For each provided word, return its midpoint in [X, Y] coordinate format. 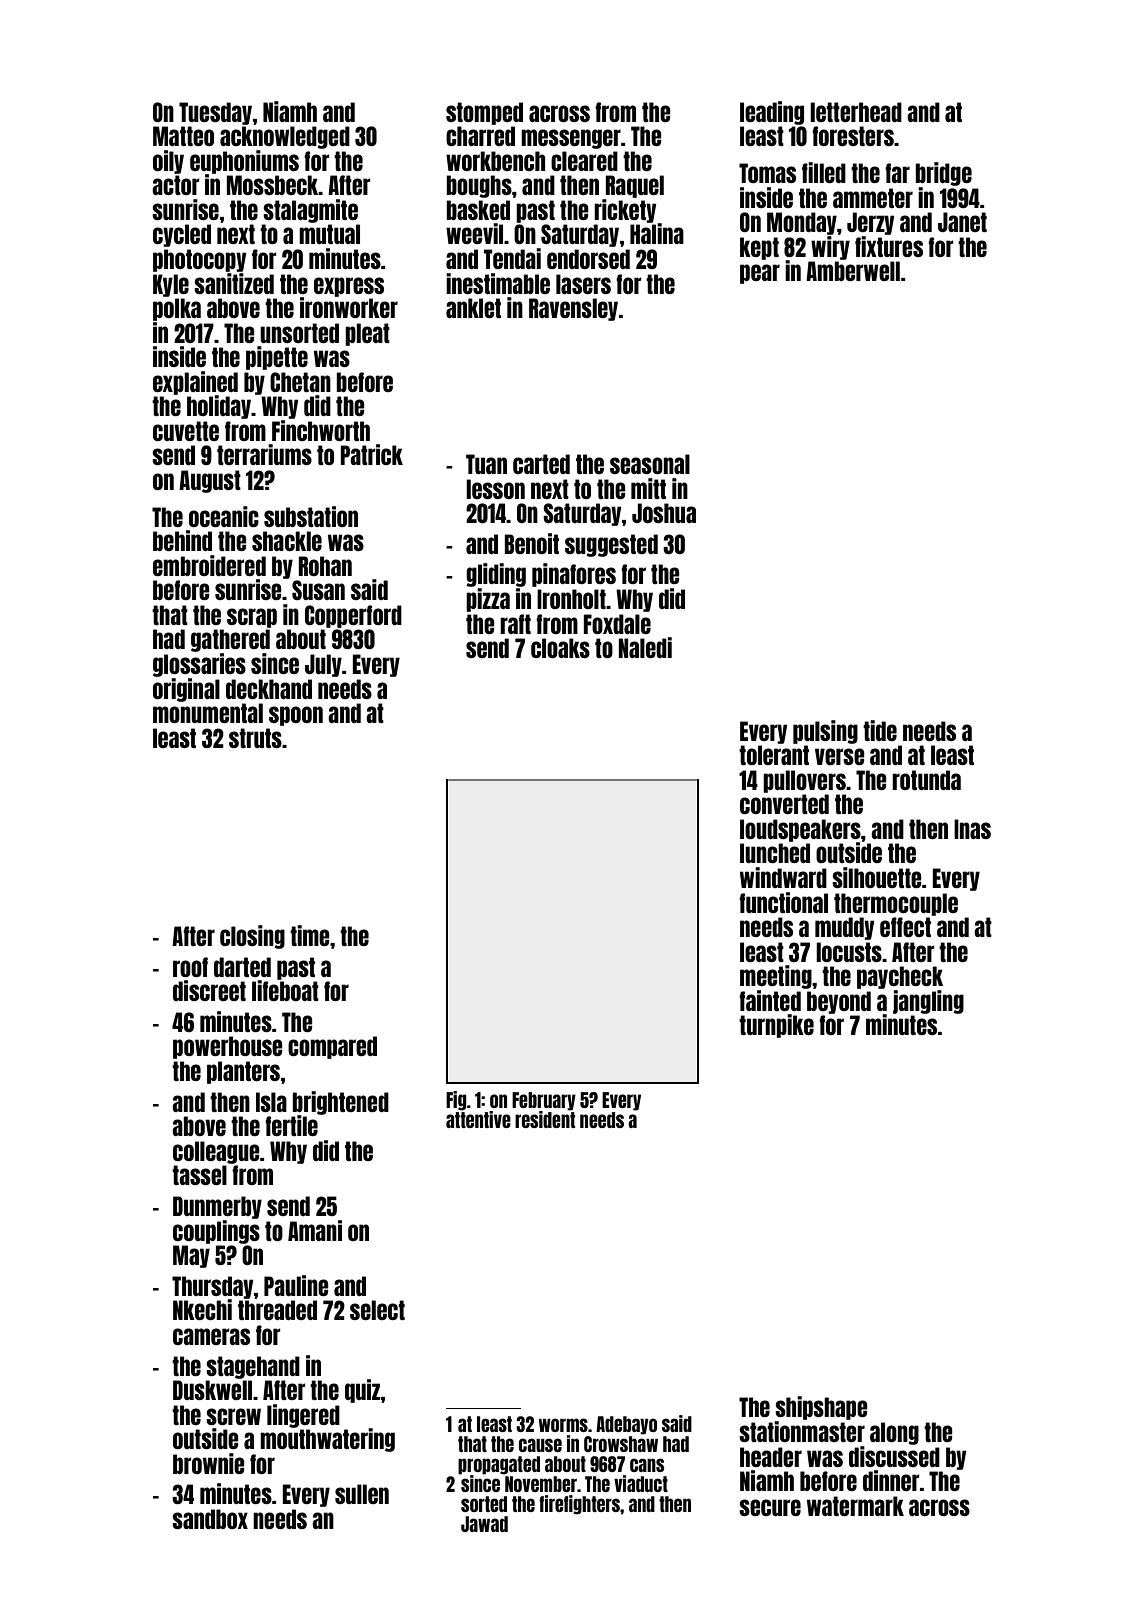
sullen [362, 1494]
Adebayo [626, 1425]
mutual [329, 234]
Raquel [635, 186]
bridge [943, 174]
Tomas [767, 173]
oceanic [224, 516]
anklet [473, 308]
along [894, 1433]
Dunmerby [217, 1207]
